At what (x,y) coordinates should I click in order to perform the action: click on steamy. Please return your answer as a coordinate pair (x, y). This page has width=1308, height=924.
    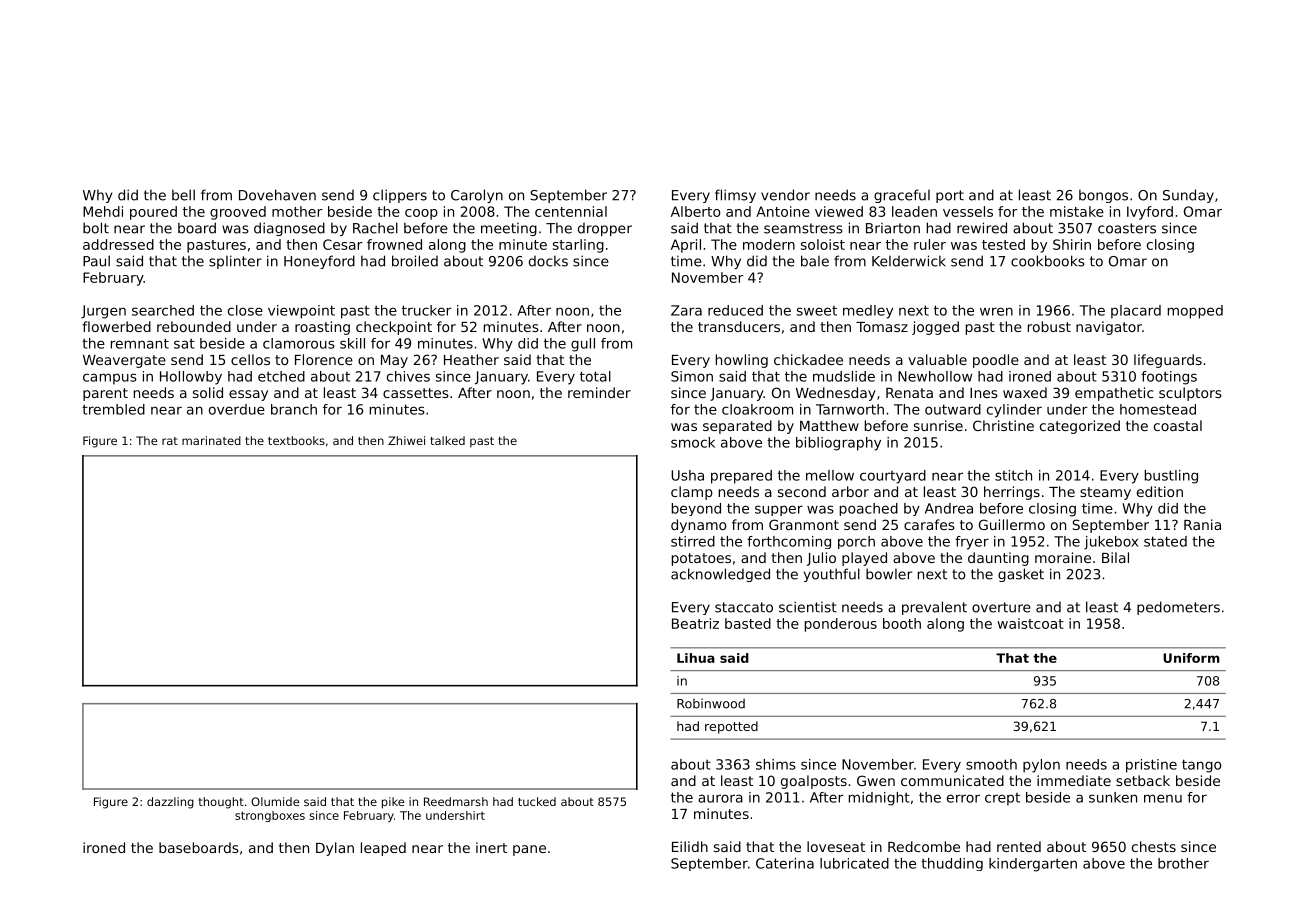
    Looking at the image, I should click on (1105, 493).
